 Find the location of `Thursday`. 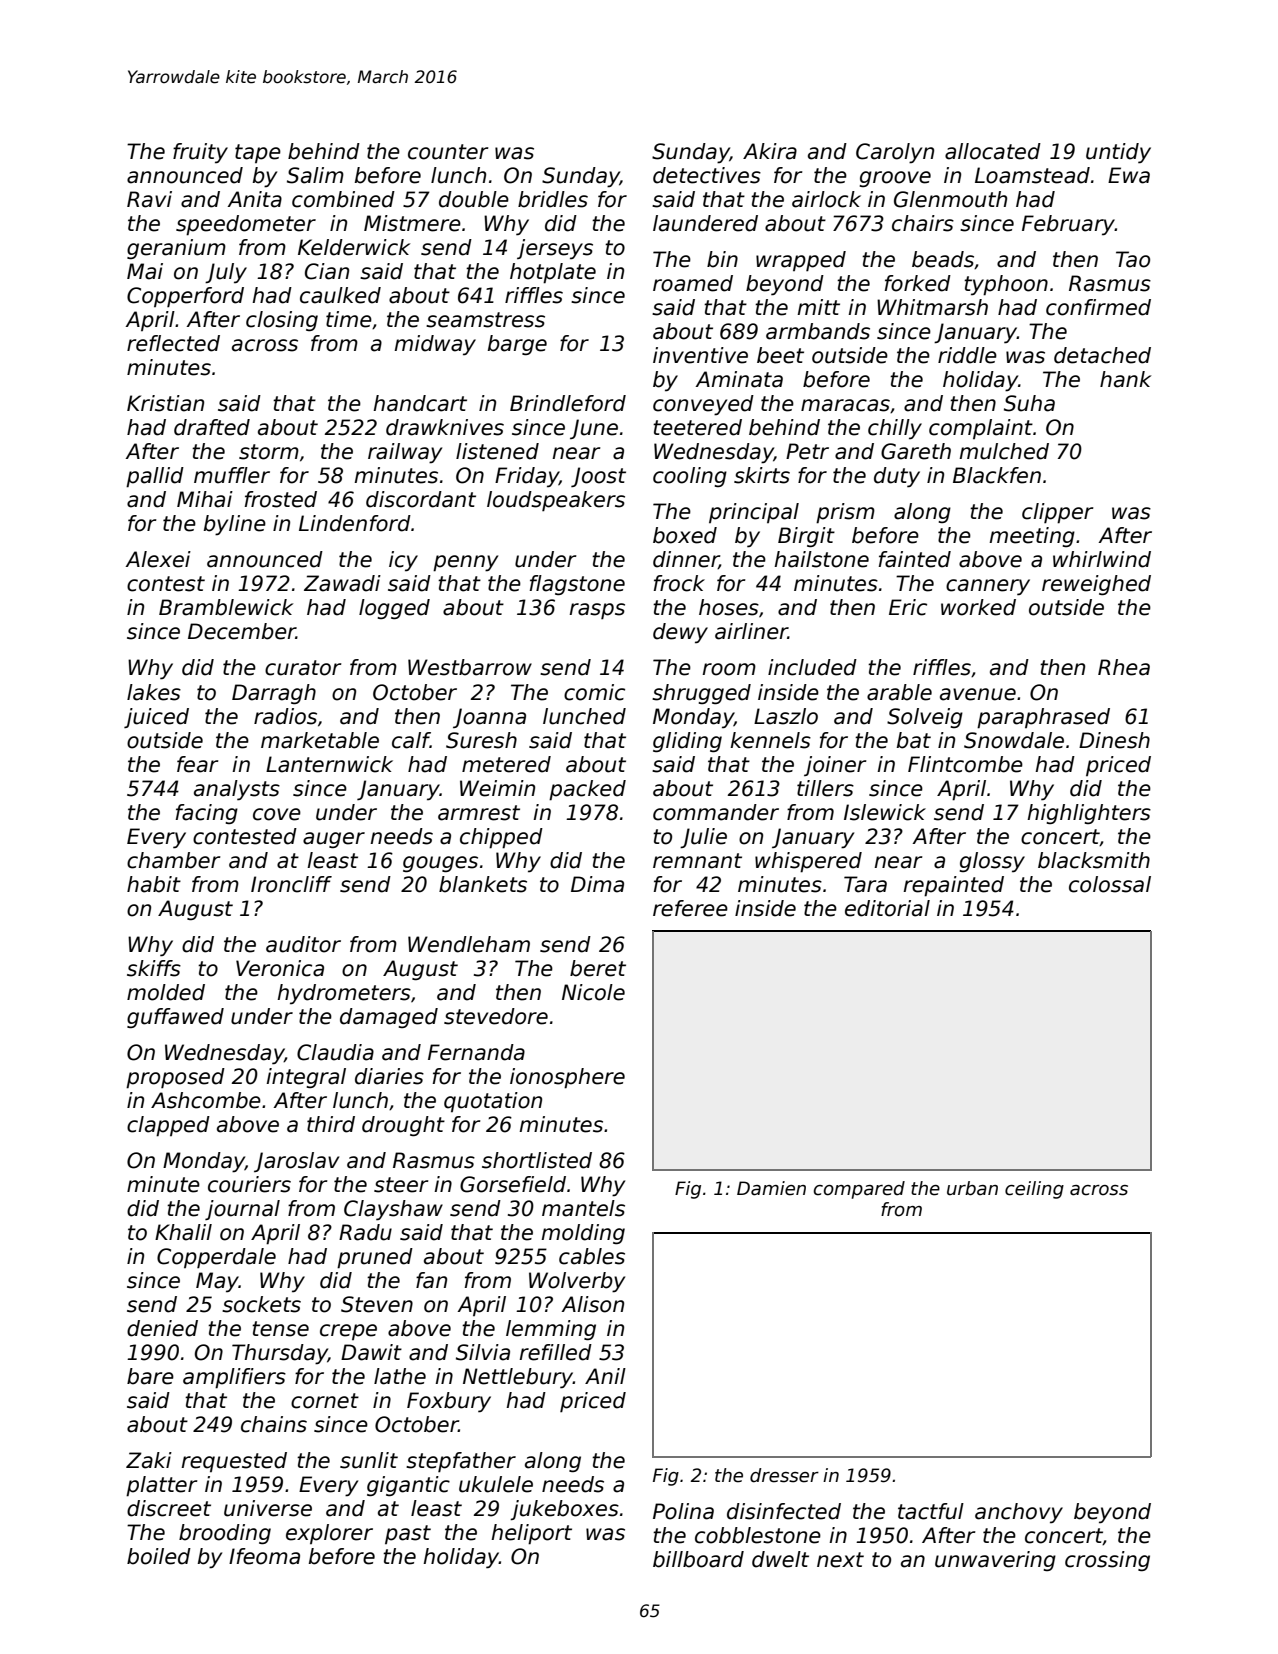

Thursday is located at coordinates (280, 1354).
